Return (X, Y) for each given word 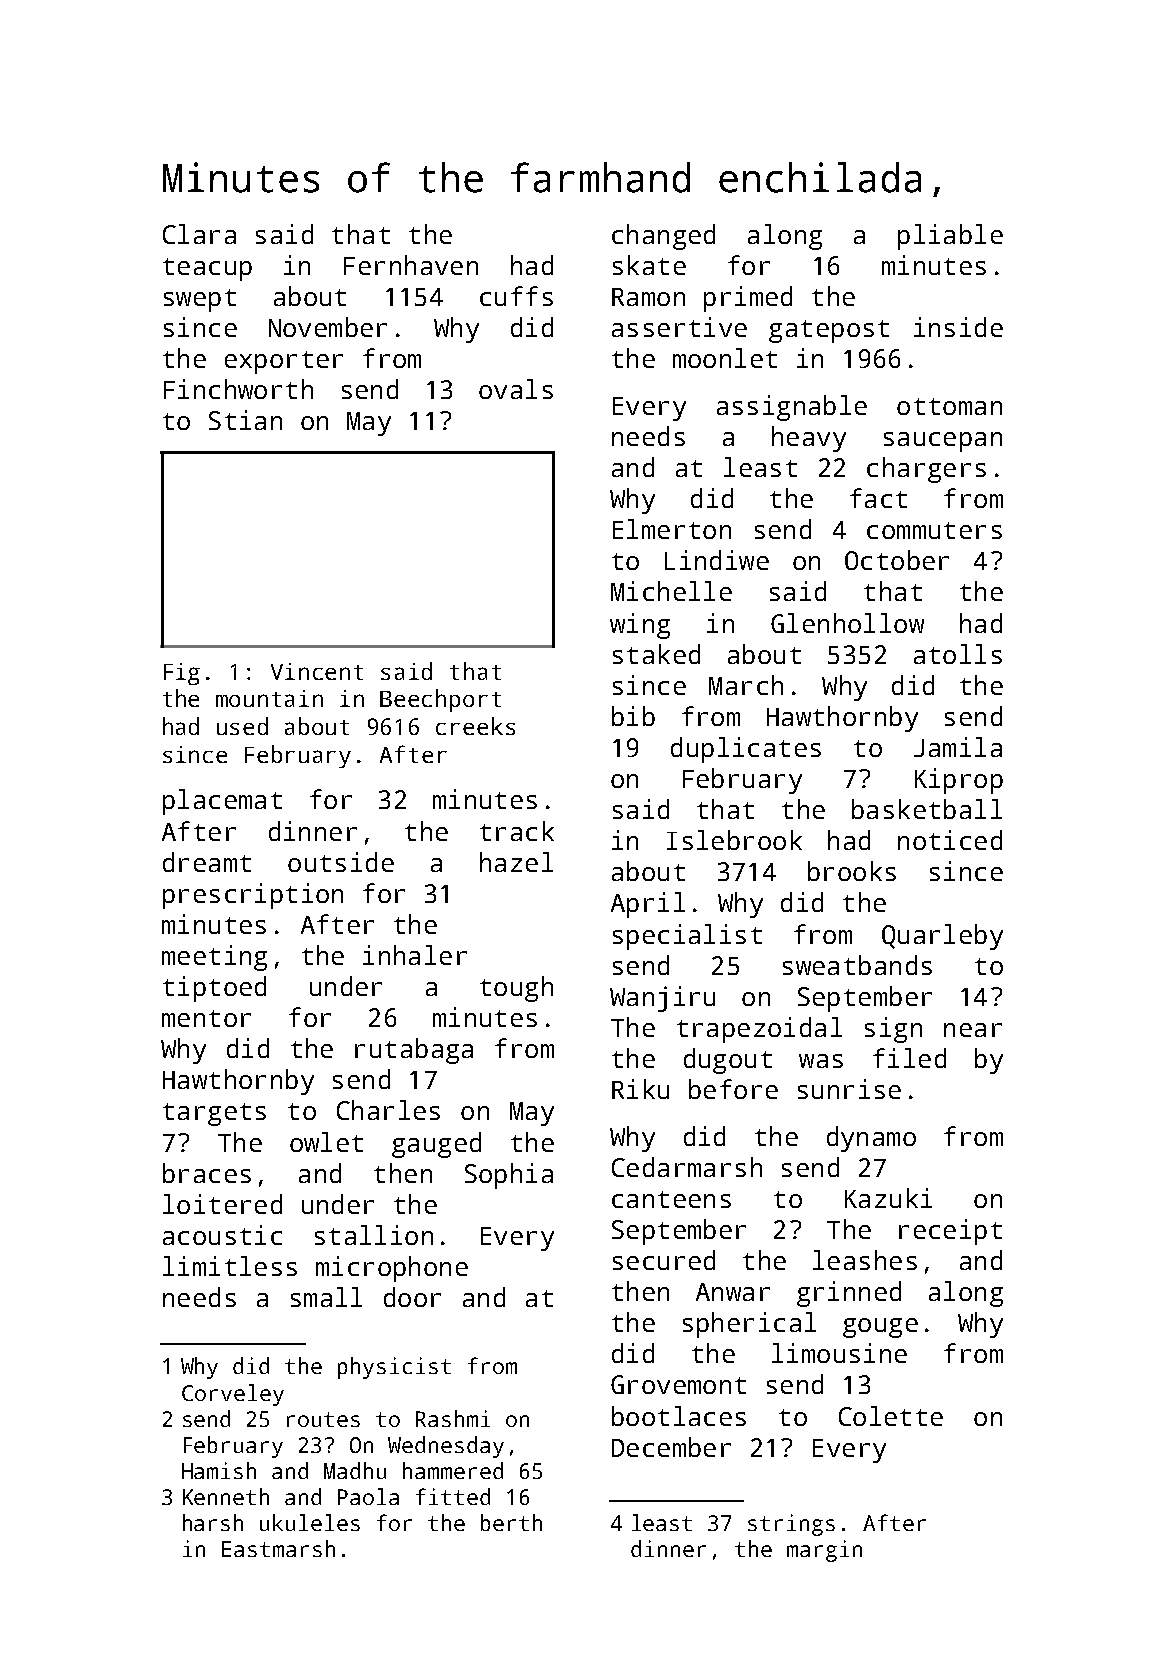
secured (664, 1260)
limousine (839, 1353)
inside (958, 327)
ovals (516, 389)
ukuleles (310, 1522)
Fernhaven (411, 265)
